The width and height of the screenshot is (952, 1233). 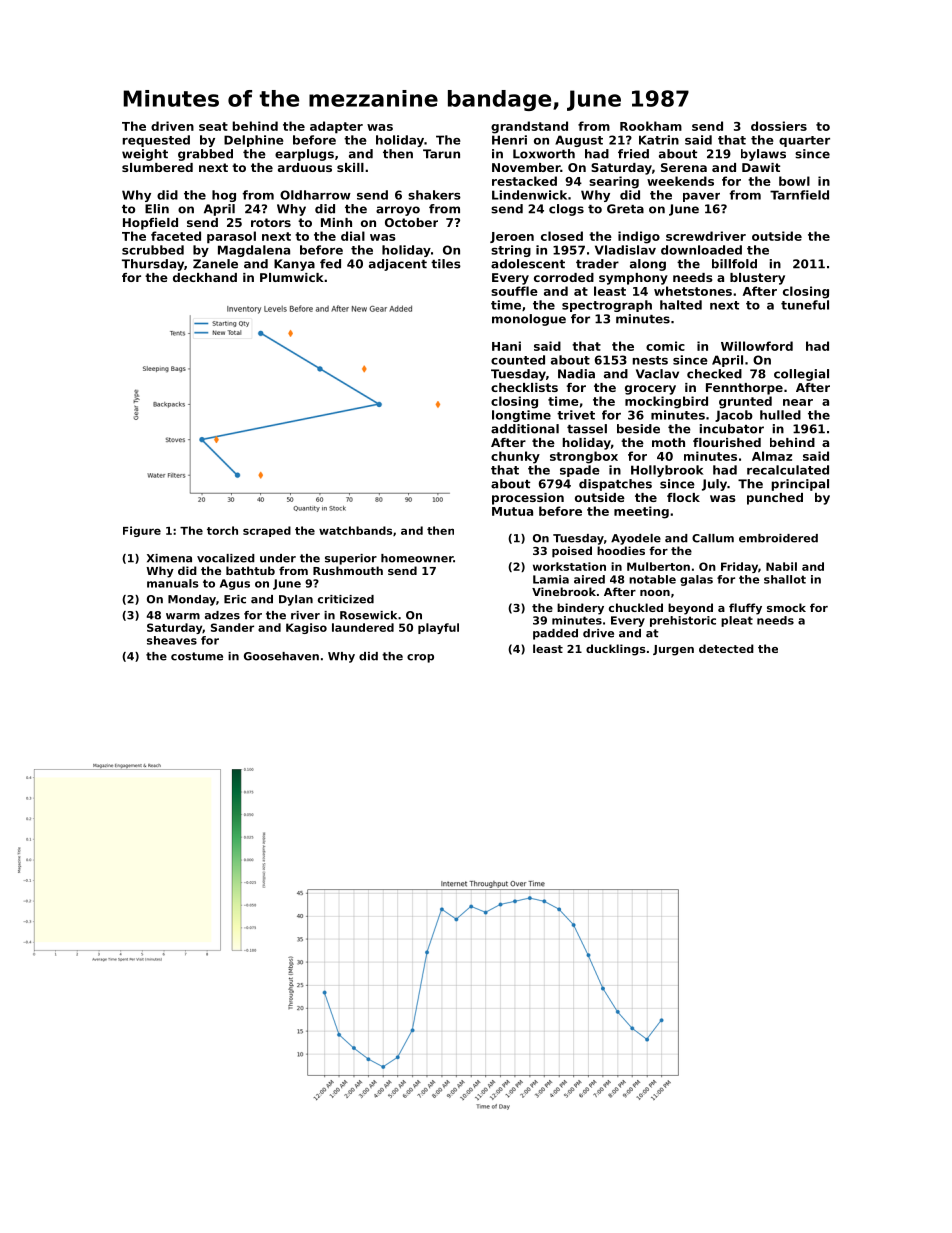 I want to click on blustery, so click(x=757, y=279).
